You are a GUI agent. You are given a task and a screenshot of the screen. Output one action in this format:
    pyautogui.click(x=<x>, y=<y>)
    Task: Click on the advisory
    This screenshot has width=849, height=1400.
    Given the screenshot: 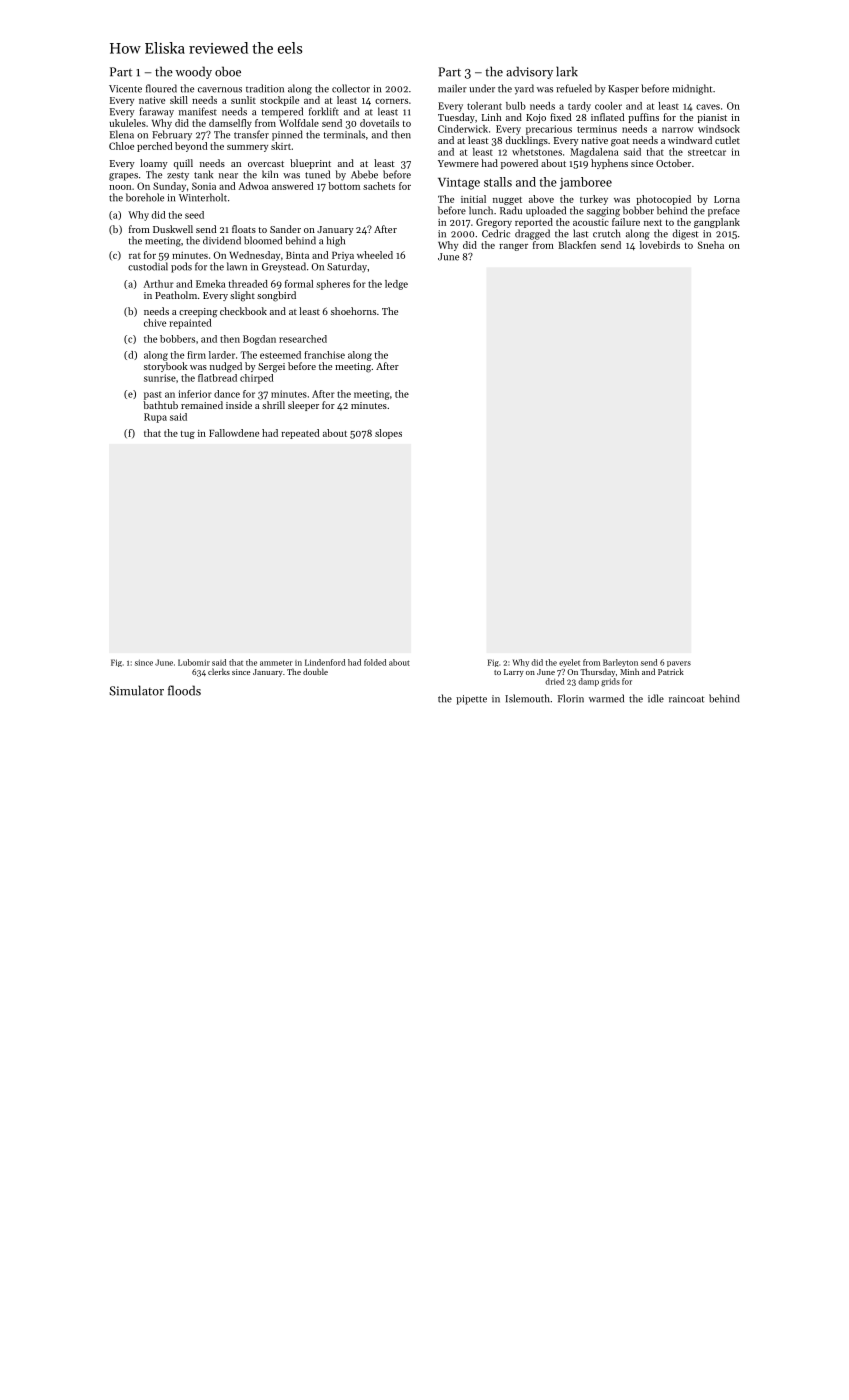 What is the action you would take?
    pyautogui.click(x=529, y=72)
